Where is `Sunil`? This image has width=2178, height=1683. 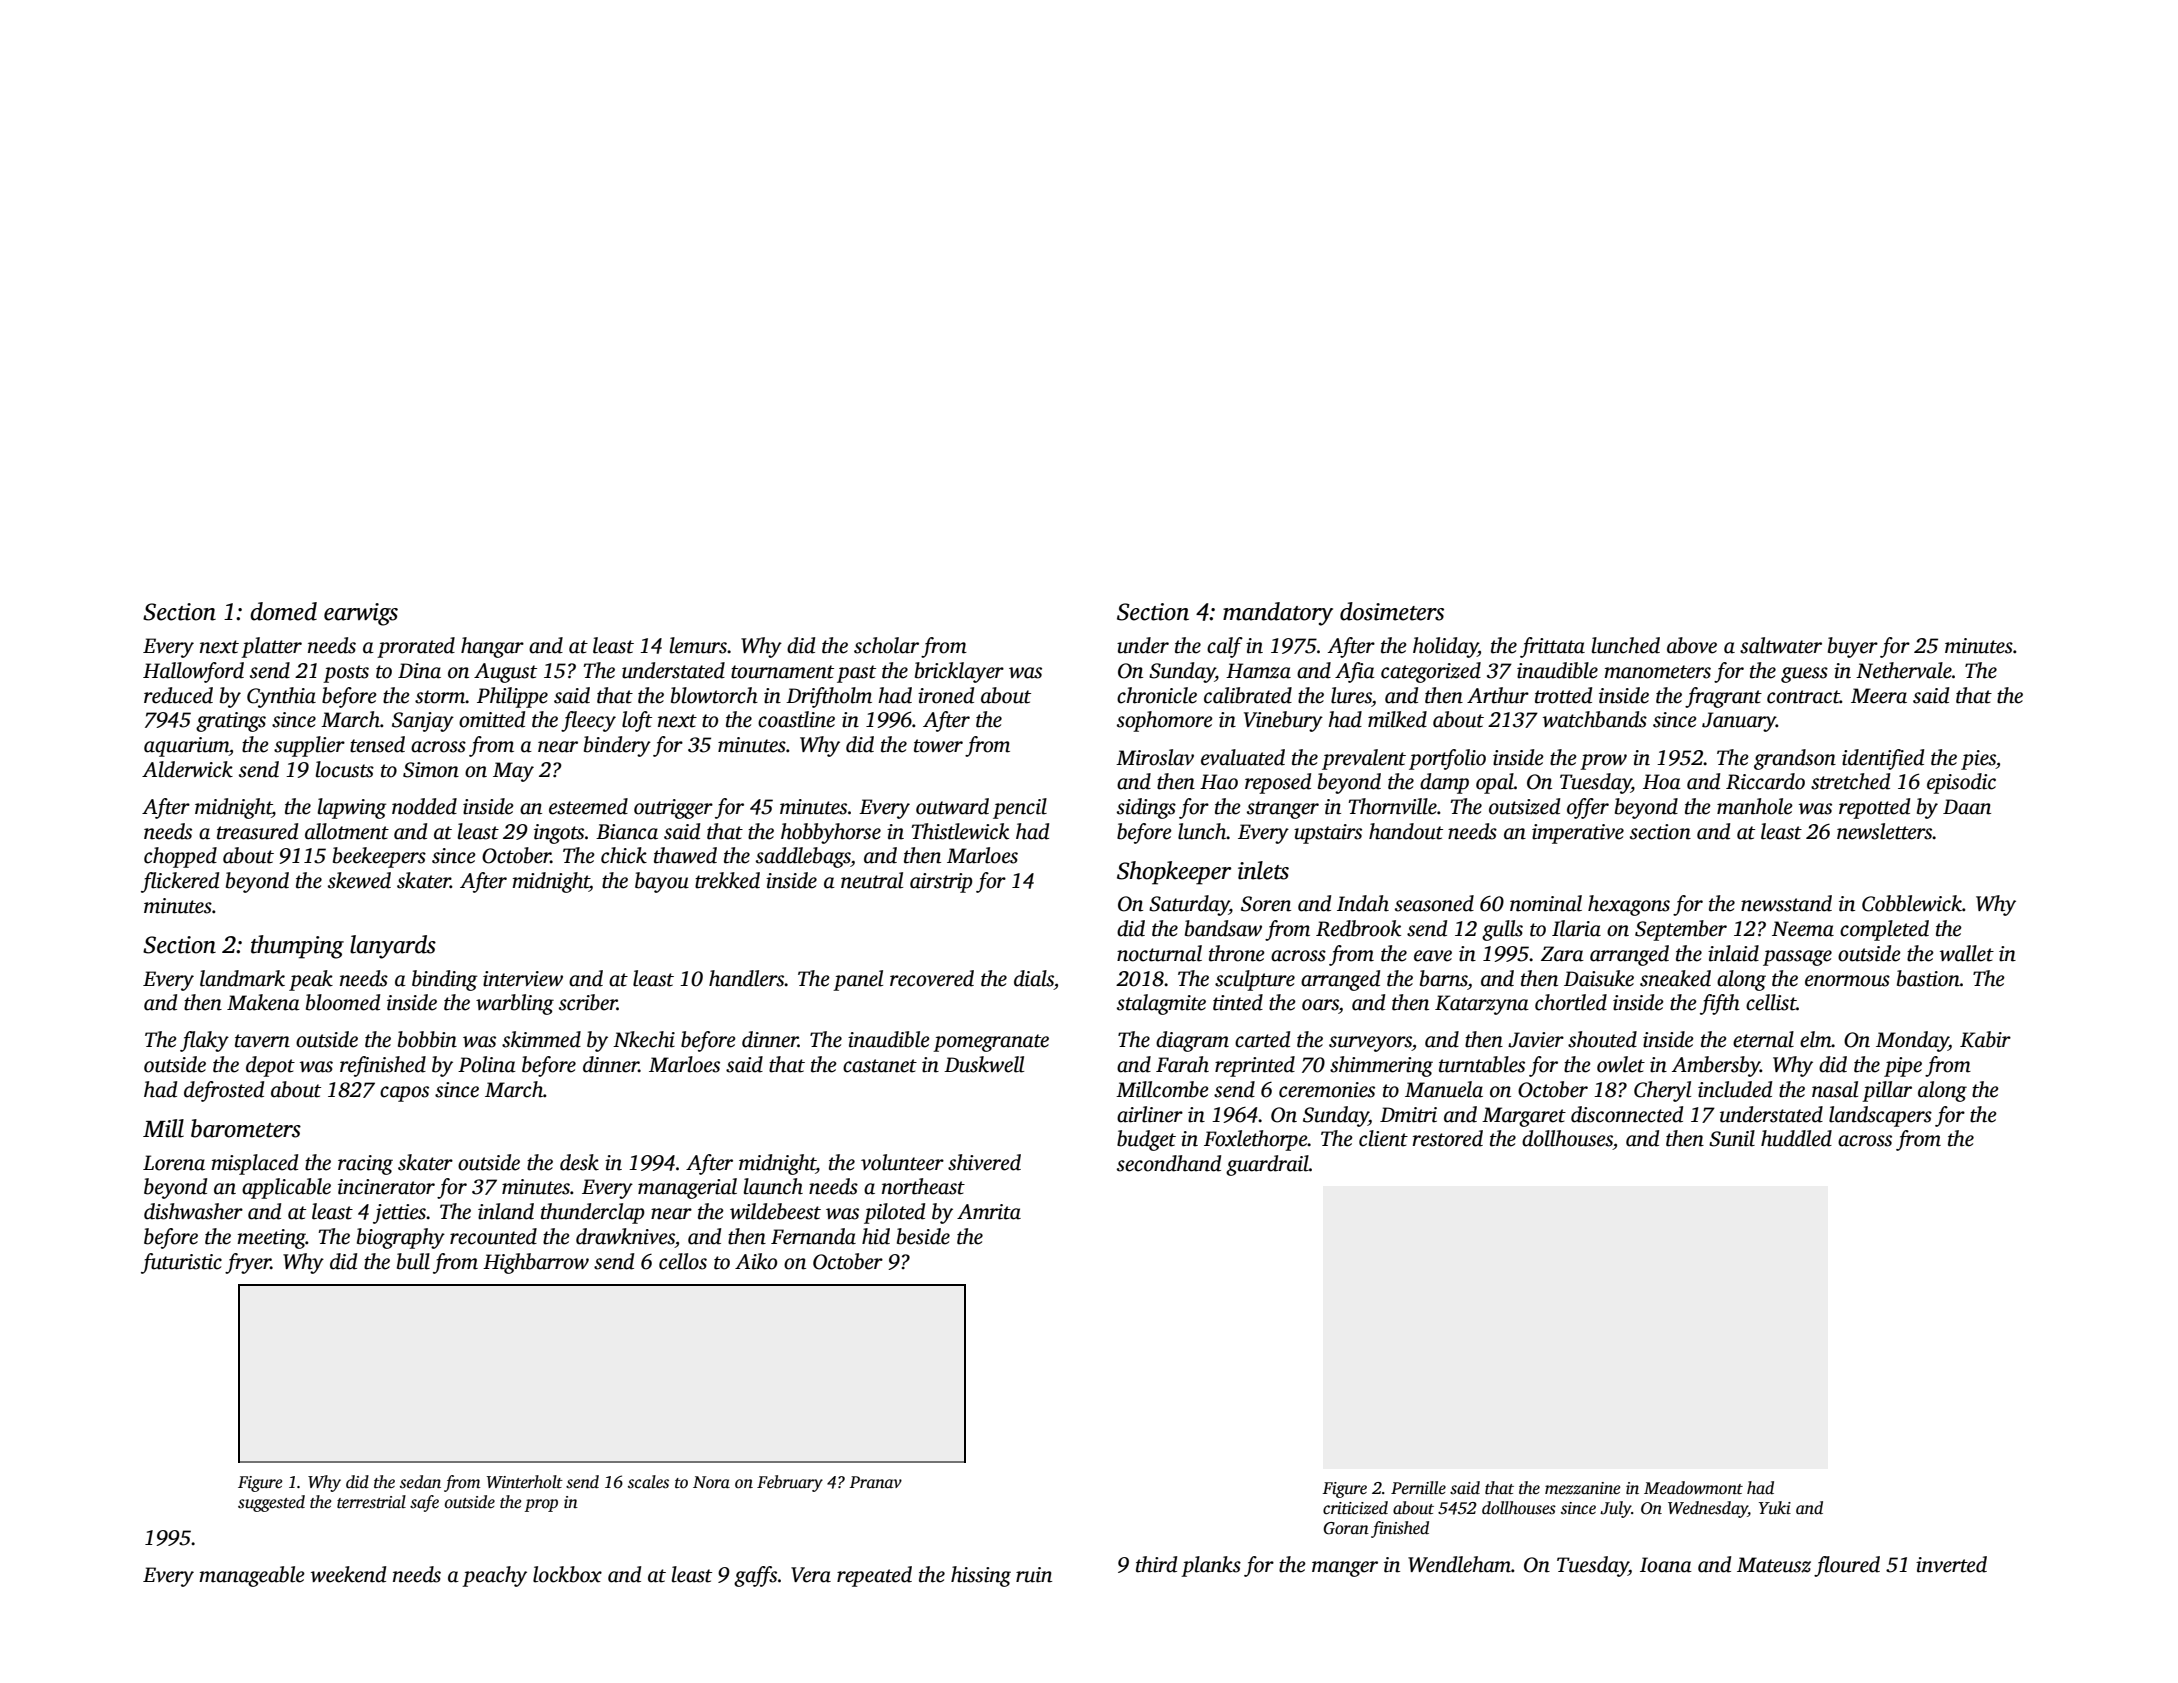 Sunil is located at coordinates (1732, 1138).
